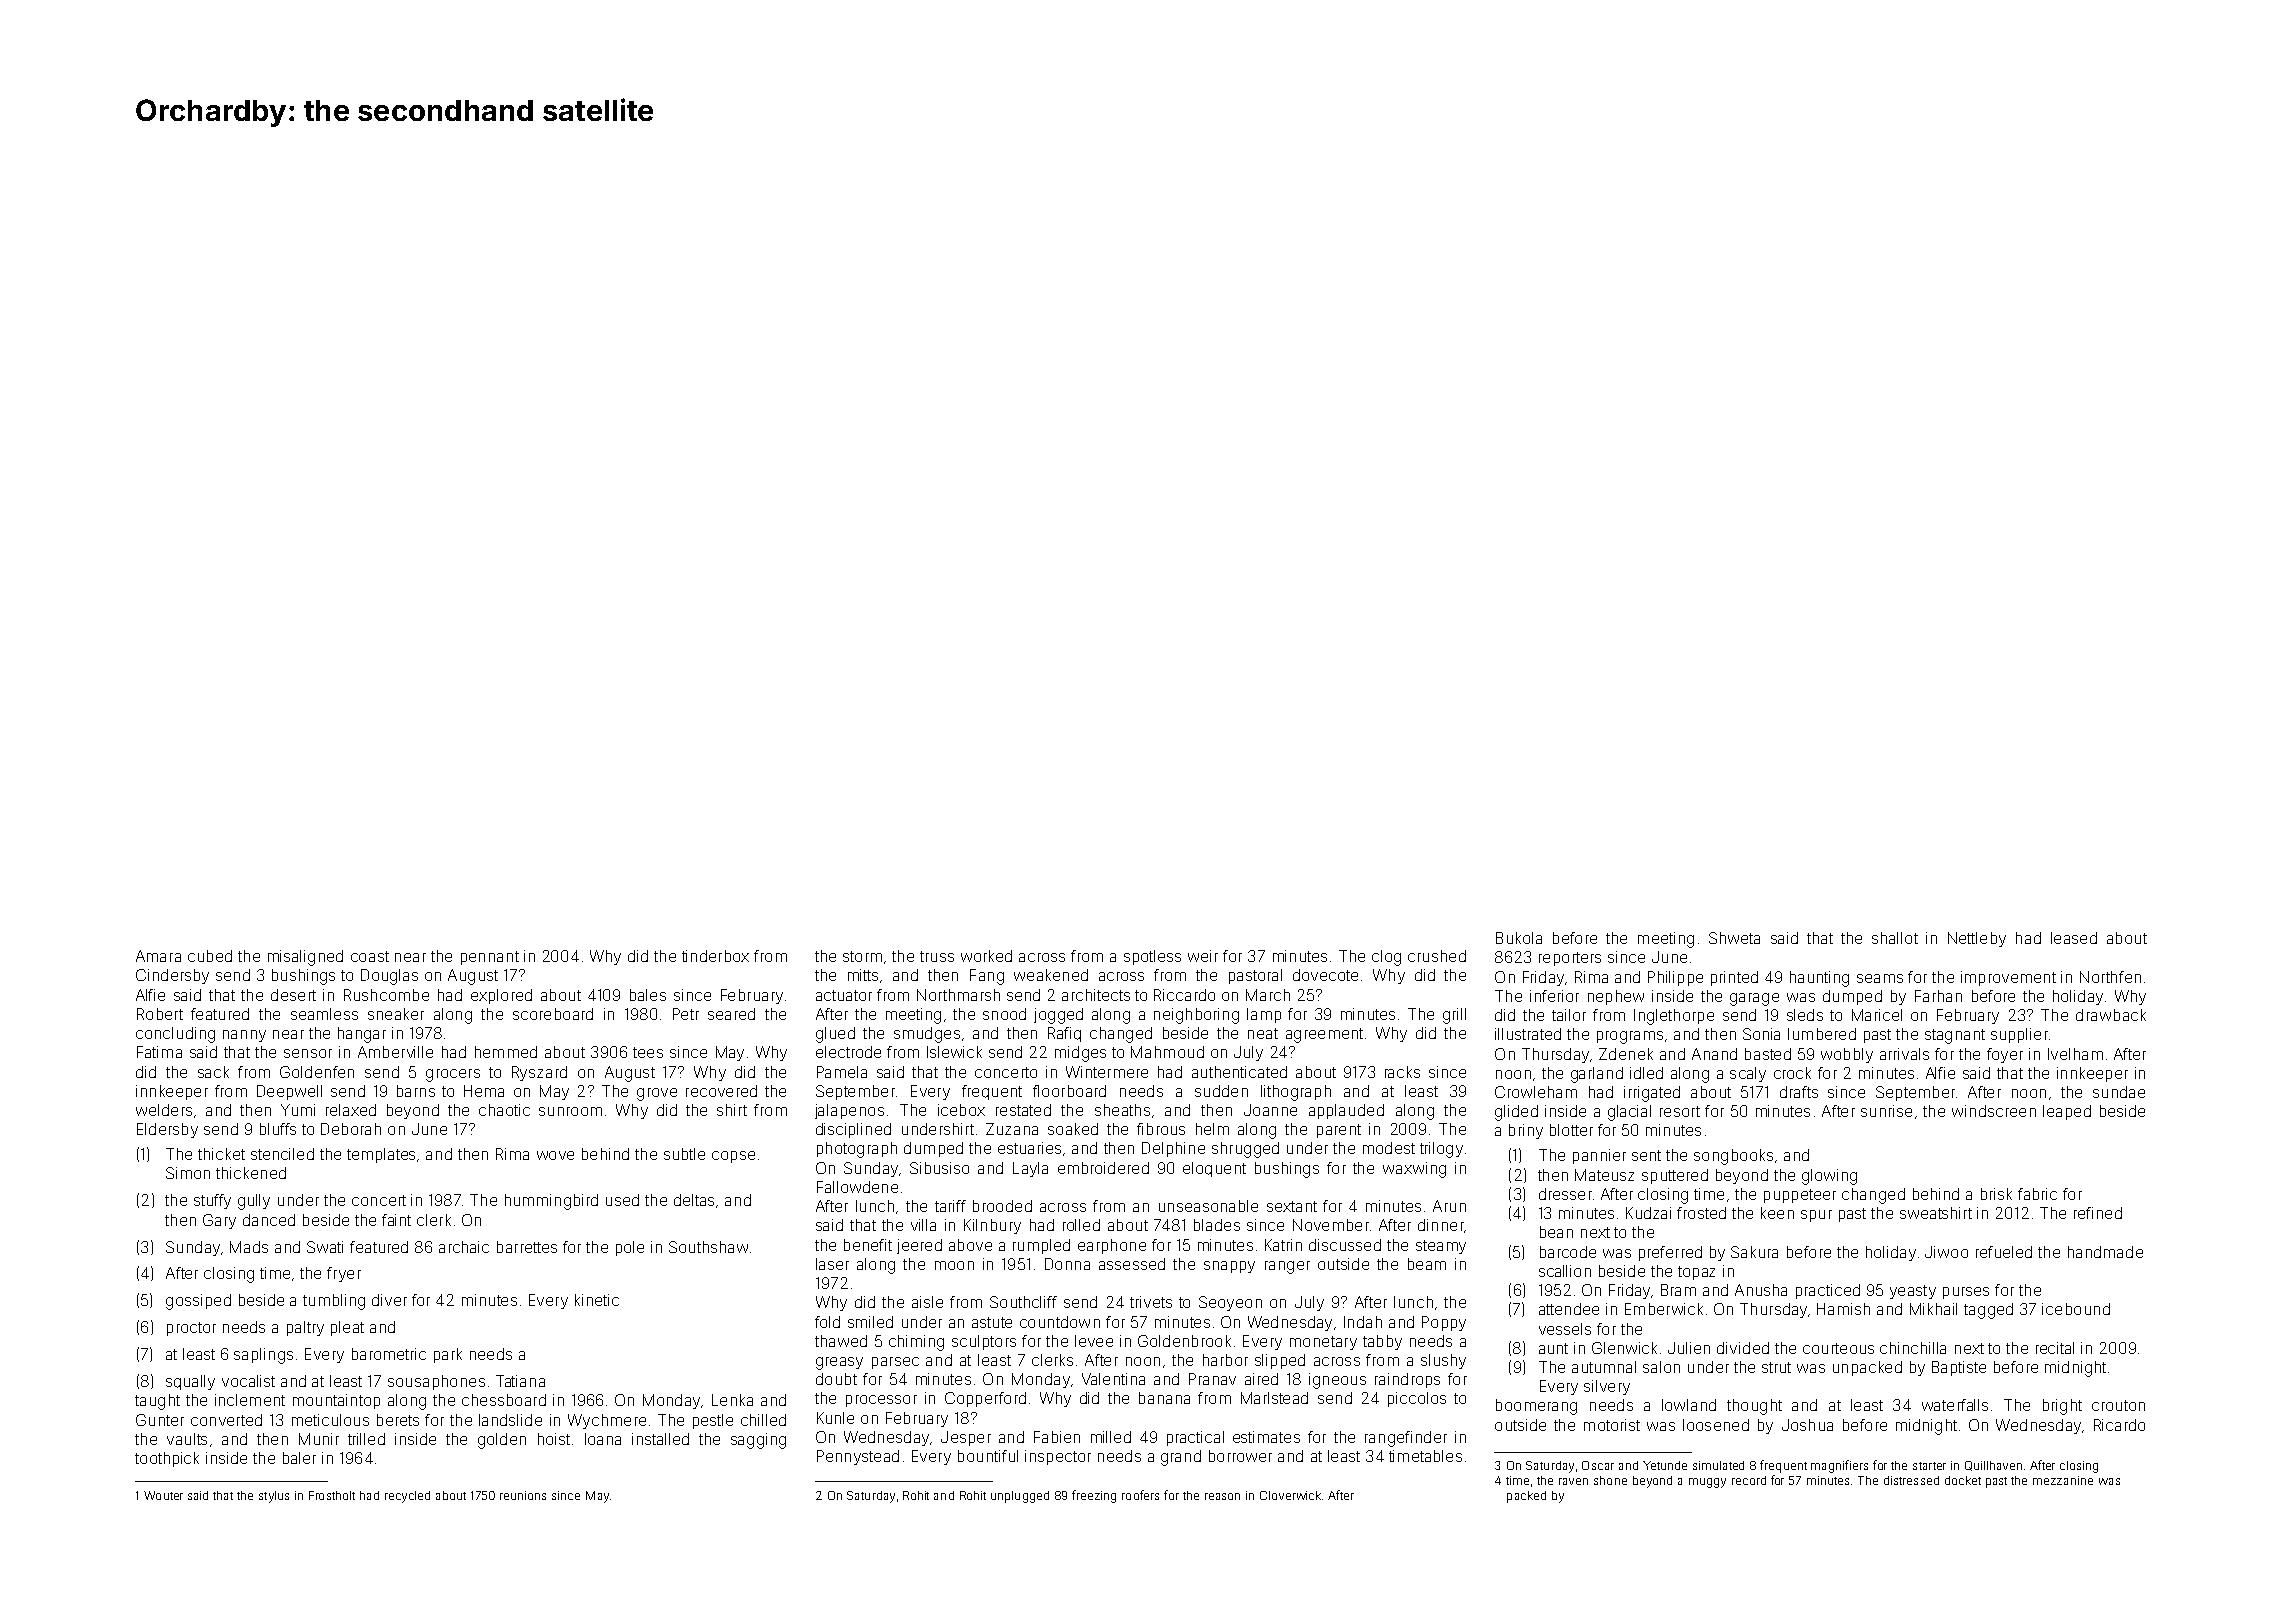 This image has height=1614, width=2282. I want to click on reunions, so click(523, 1495).
